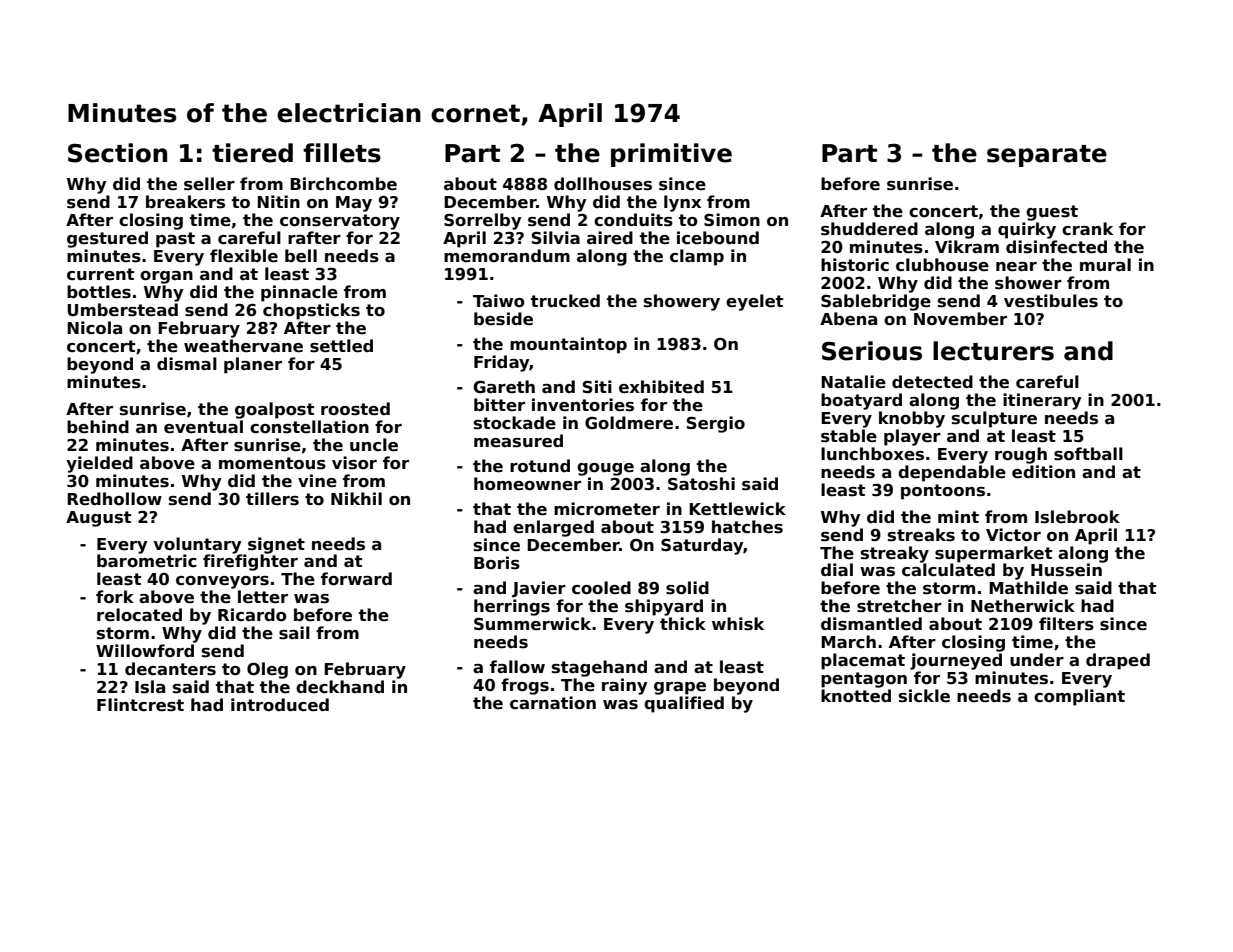 The width and height of the image is (1233, 952). Describe the element at coordinates (1047, 156) in the image. I see `separate` at that location.
